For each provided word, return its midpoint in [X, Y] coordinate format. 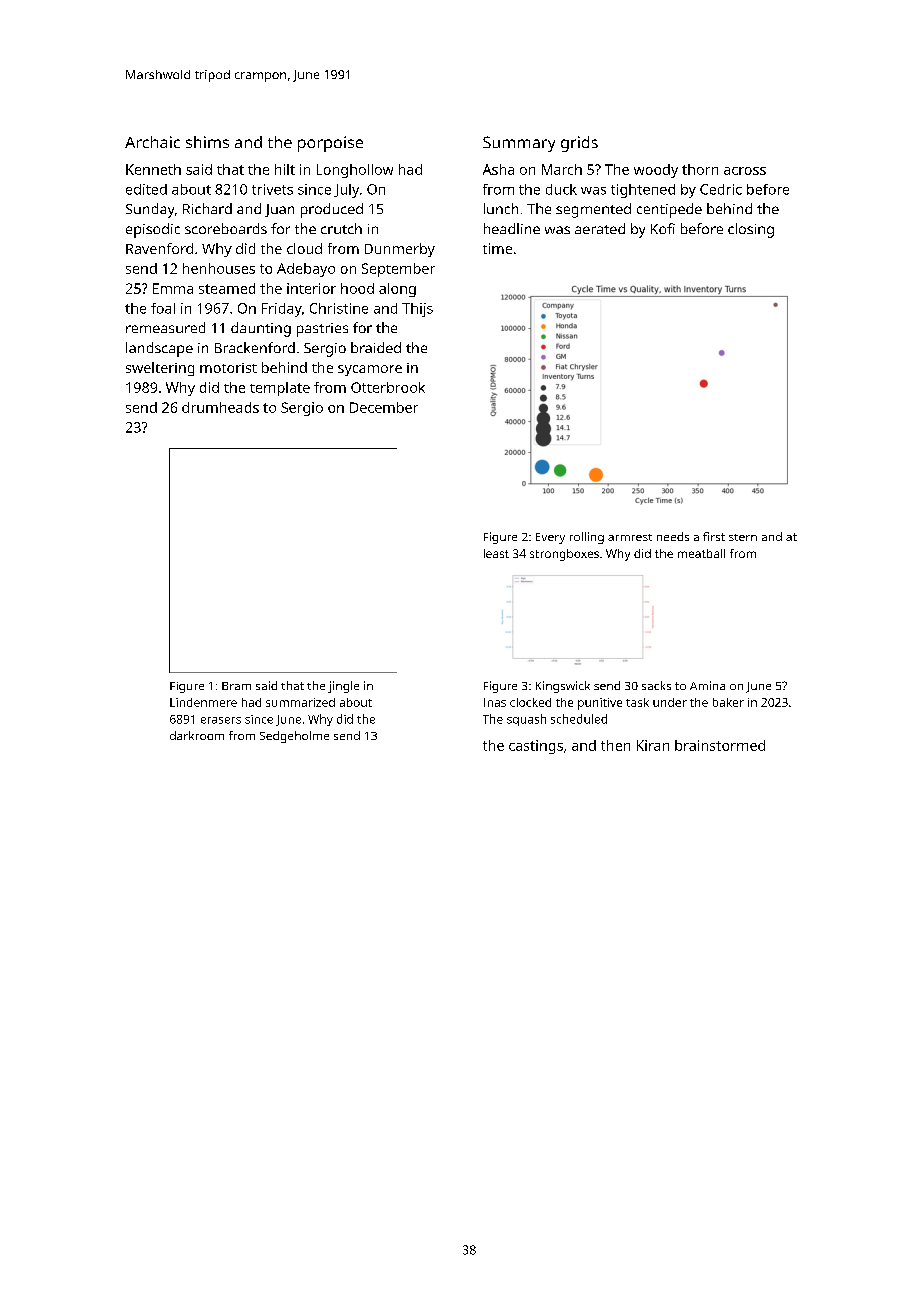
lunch [501, 208]
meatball [701, 553]
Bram [236, 686]
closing [751, 230]
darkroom [197, 735]
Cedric [721, 189]
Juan [279, 210]
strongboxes [564, 555]
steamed [227, 288]
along [397, 290]
